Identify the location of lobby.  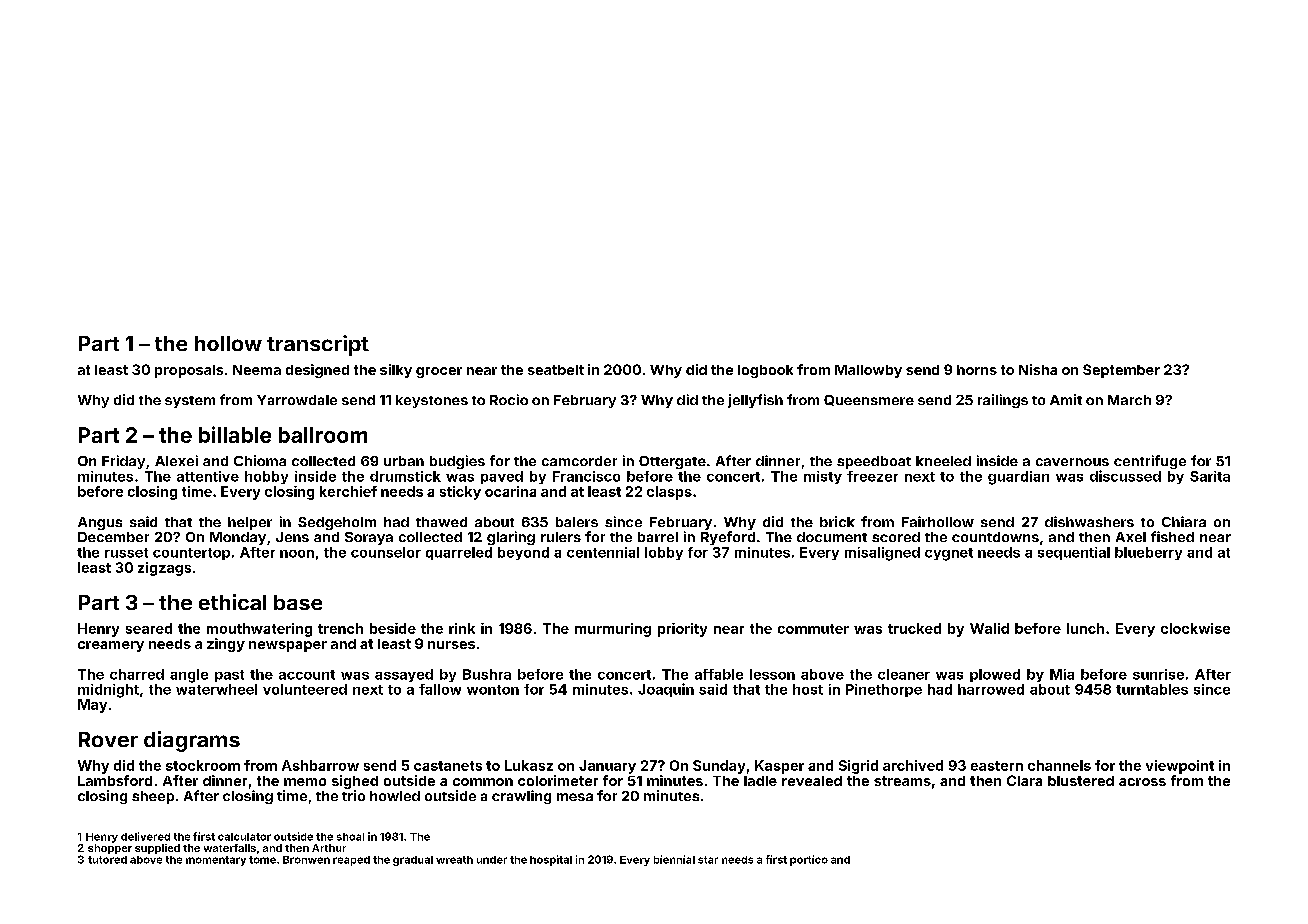
(664, 553).
